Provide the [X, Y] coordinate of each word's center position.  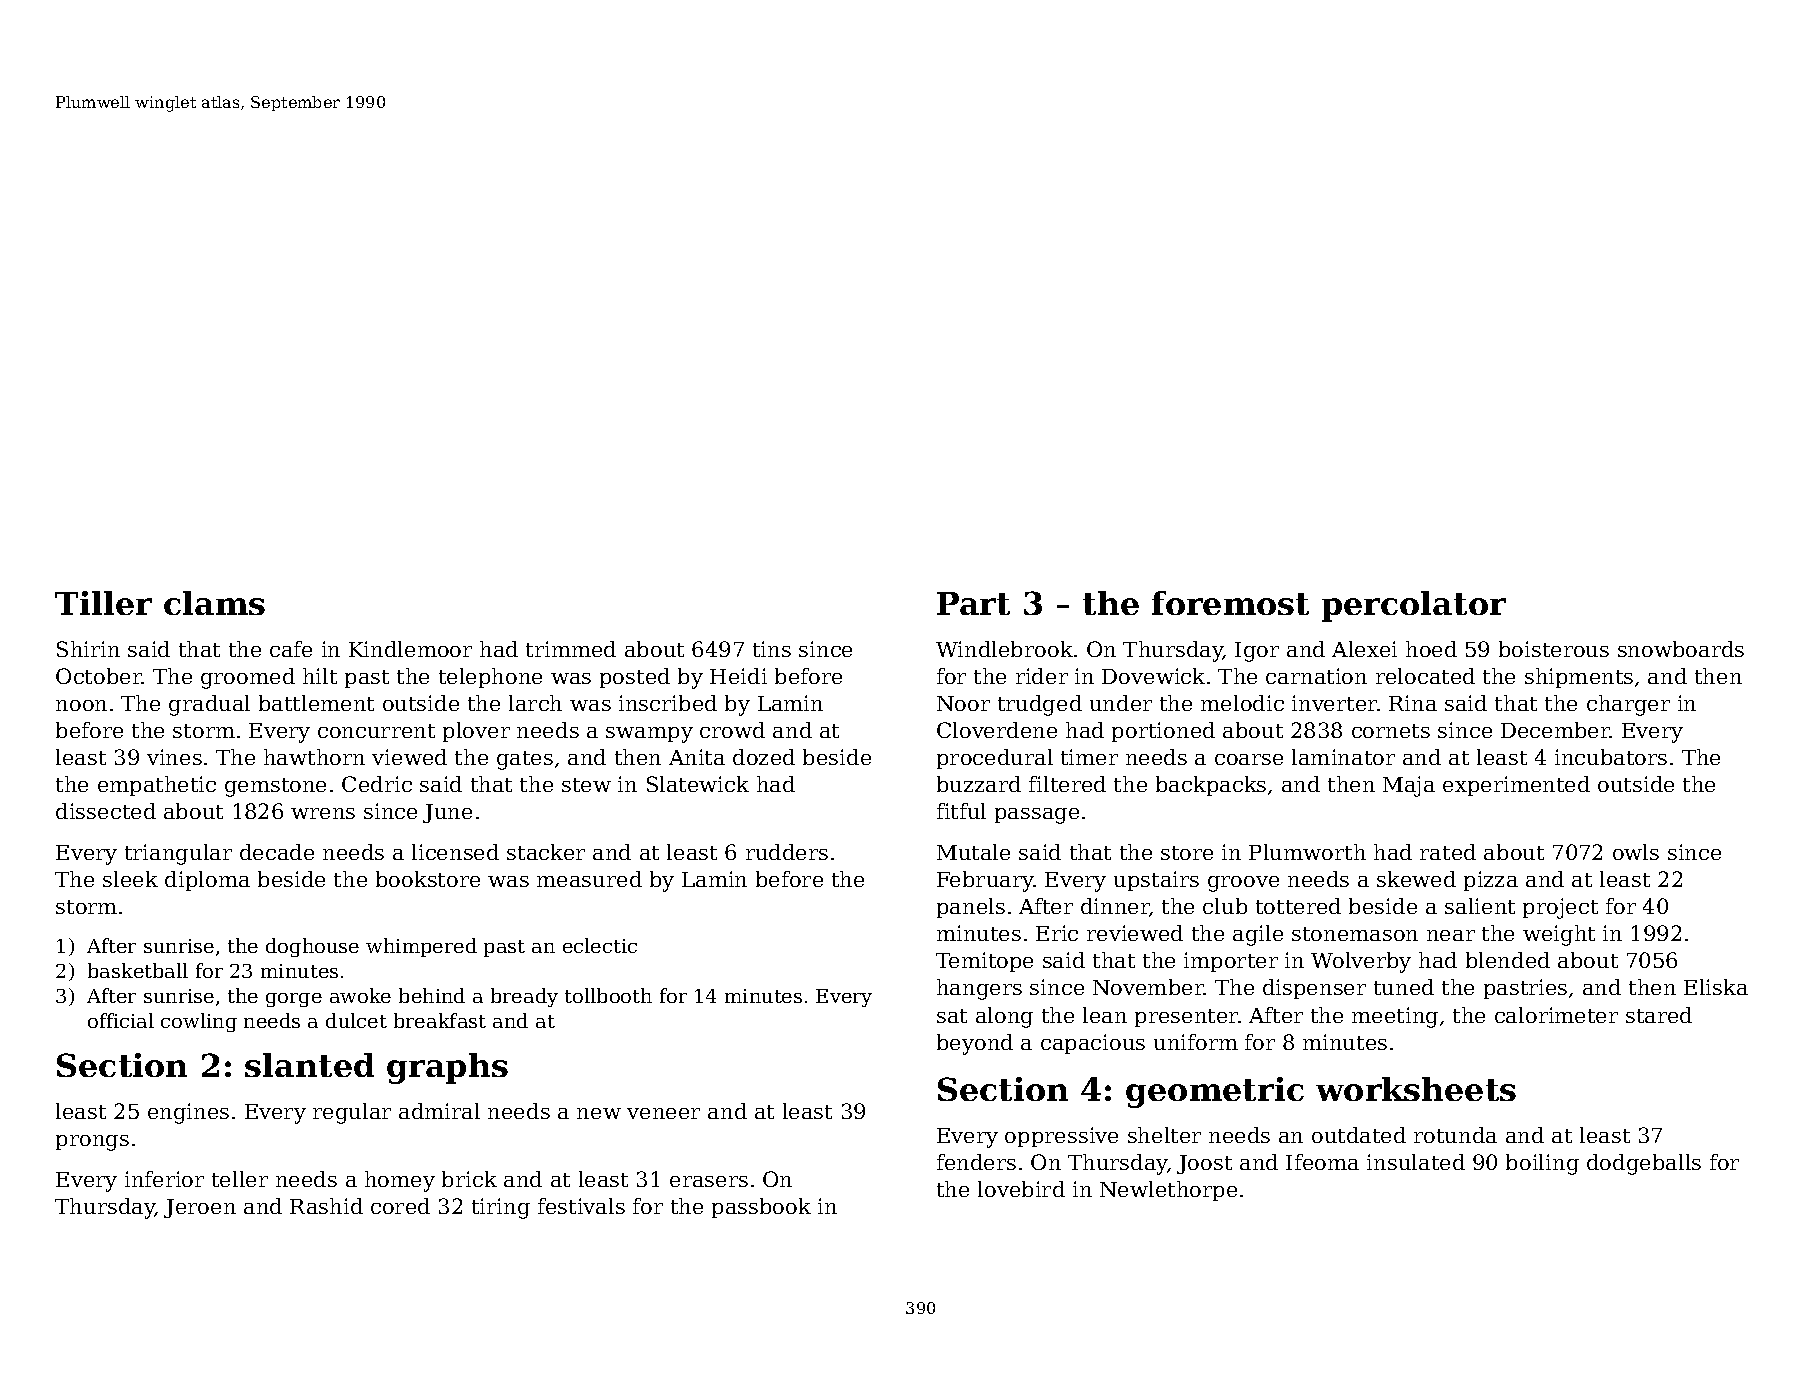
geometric [1215, 1092]
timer [1089, 757]
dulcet [356, 1020]
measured [589, 879]
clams [214, 603]
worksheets [1416, 1089]
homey [400, 1181]
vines [174, 757]
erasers [709, 1181]
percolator [1414, 606]
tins [772, 649]
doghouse [312, 947]
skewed [1416, 879]
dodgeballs [1644, 1164]
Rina [1413, 703]
